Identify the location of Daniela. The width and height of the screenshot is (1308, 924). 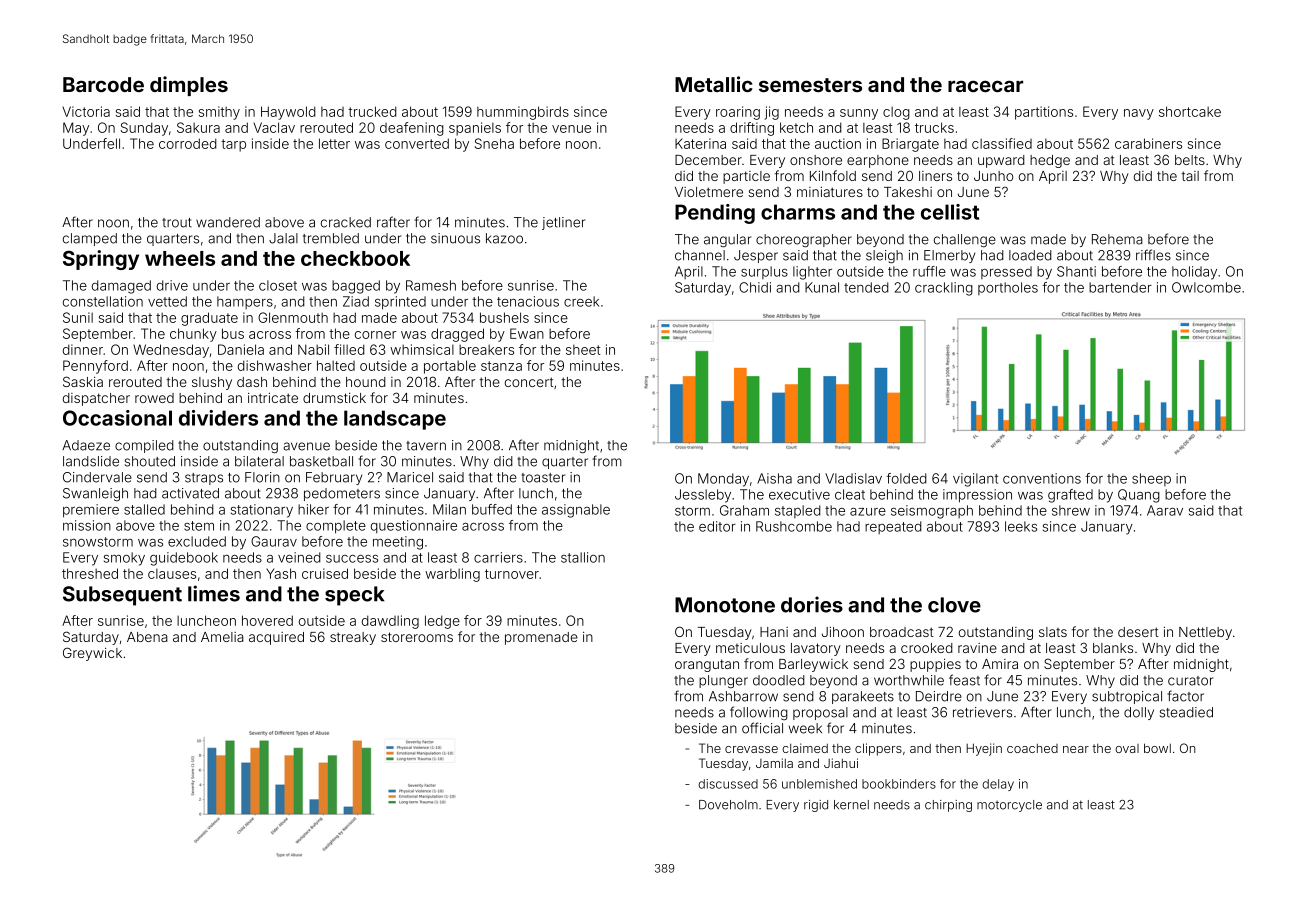
(241, 349).
